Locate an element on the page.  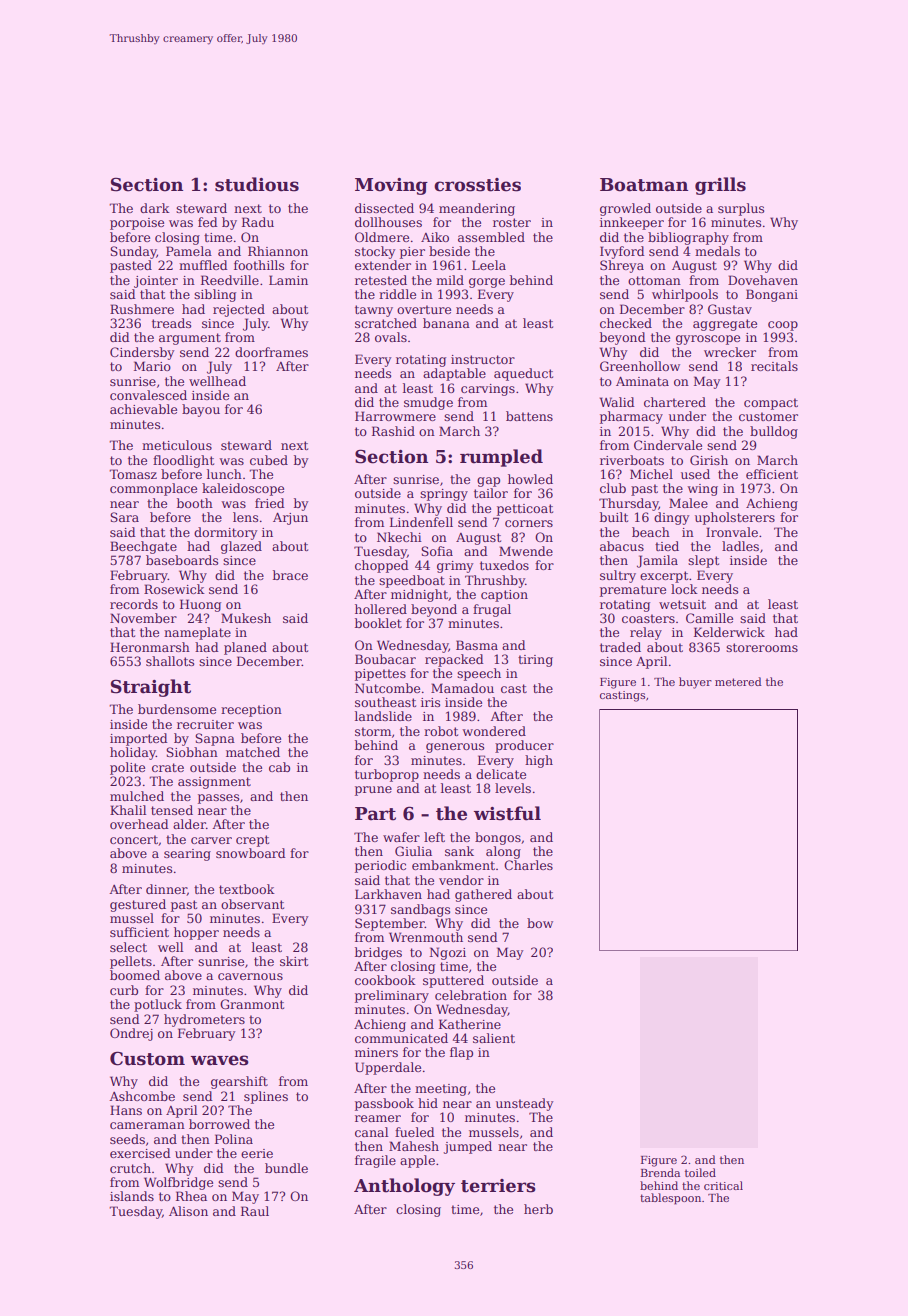
crossties is located at coordinates (477, 185).
